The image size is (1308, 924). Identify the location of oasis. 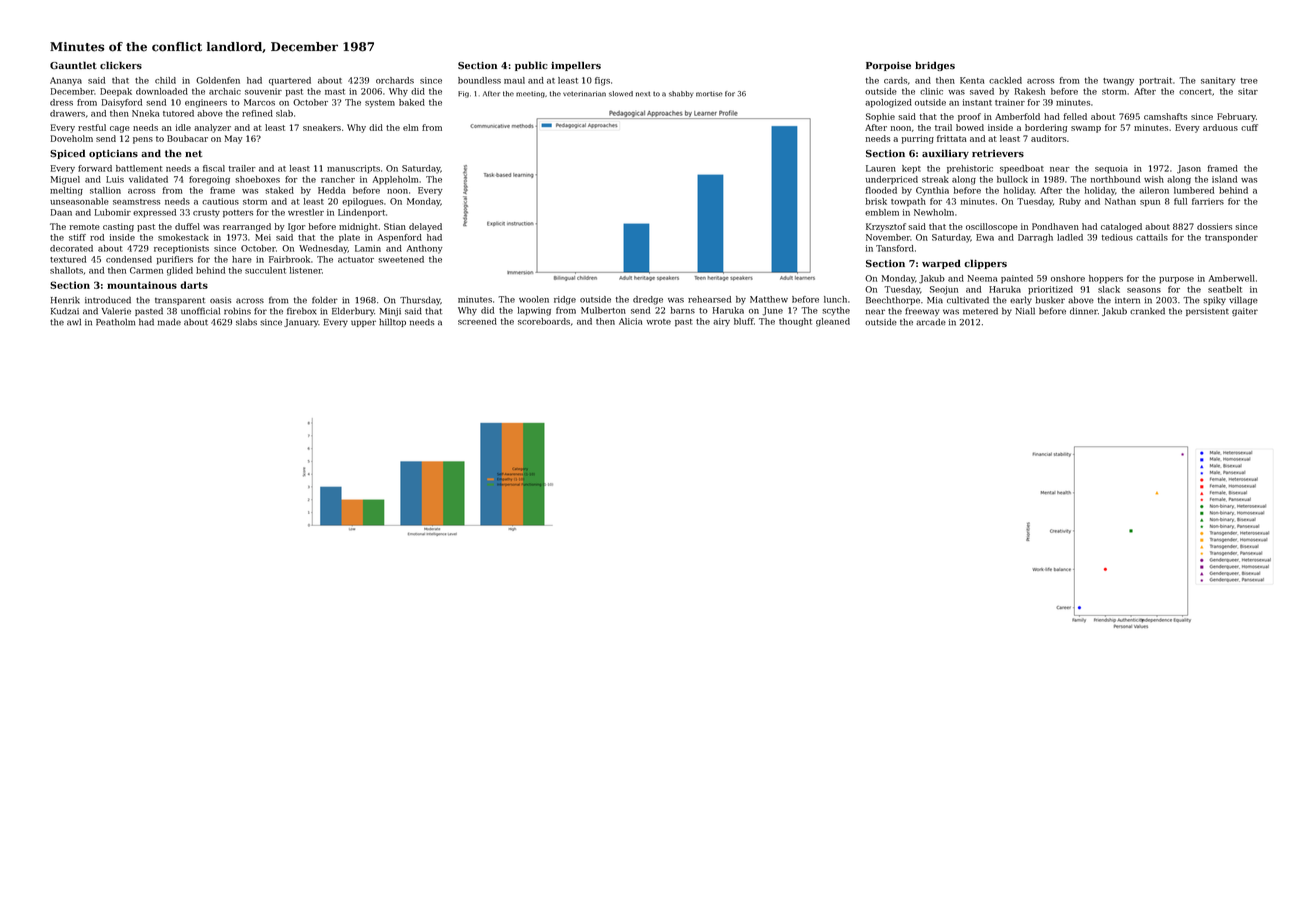
(220, 300).
